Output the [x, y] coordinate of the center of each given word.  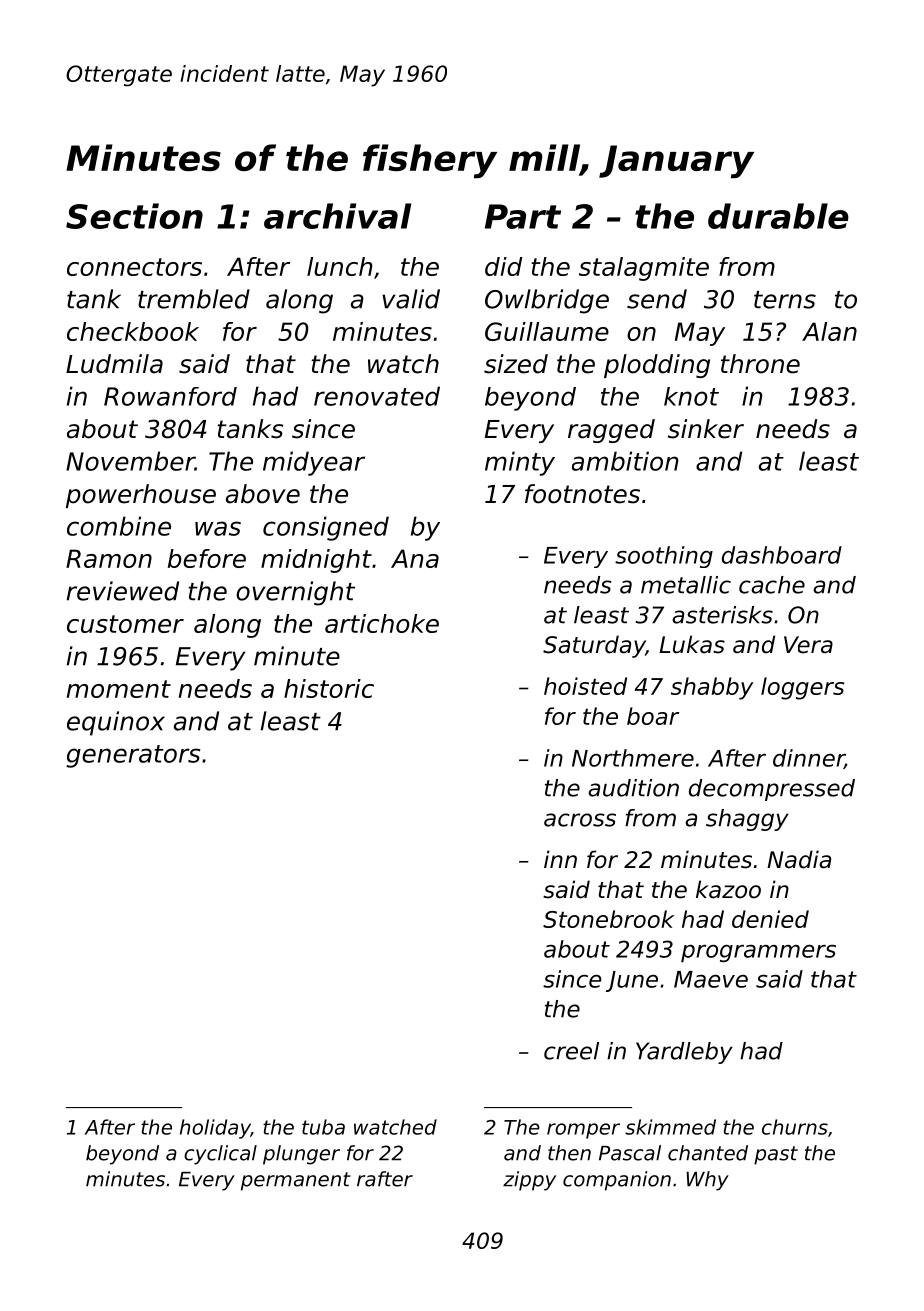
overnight [295, 593]
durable [778, 216]
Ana [415, 558]
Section [134, 216]
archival [337, 216]
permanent [296, 1181]
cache [772, 585]
